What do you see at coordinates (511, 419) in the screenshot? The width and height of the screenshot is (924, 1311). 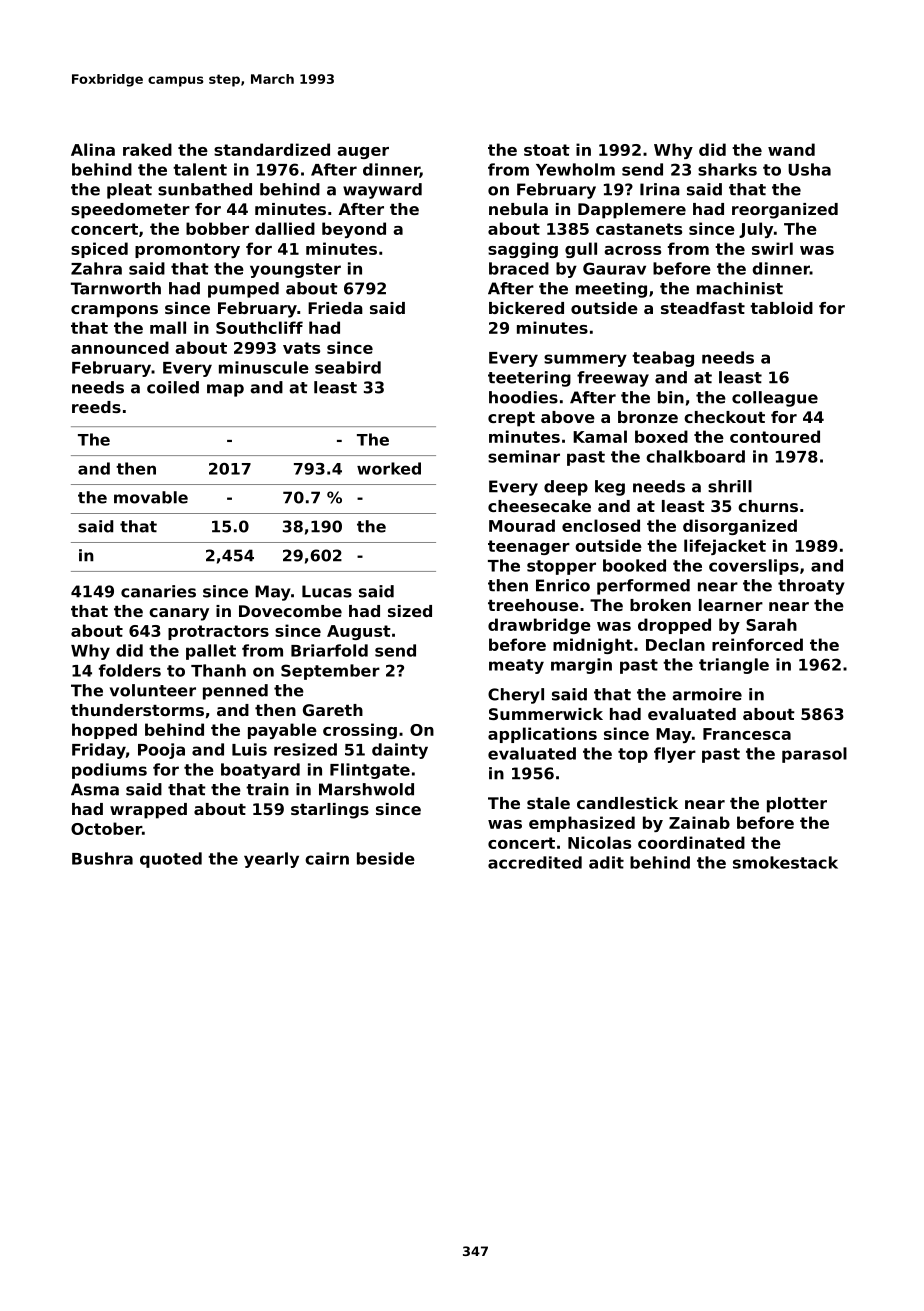 I see `crept` at bounding box center [511, 419].
